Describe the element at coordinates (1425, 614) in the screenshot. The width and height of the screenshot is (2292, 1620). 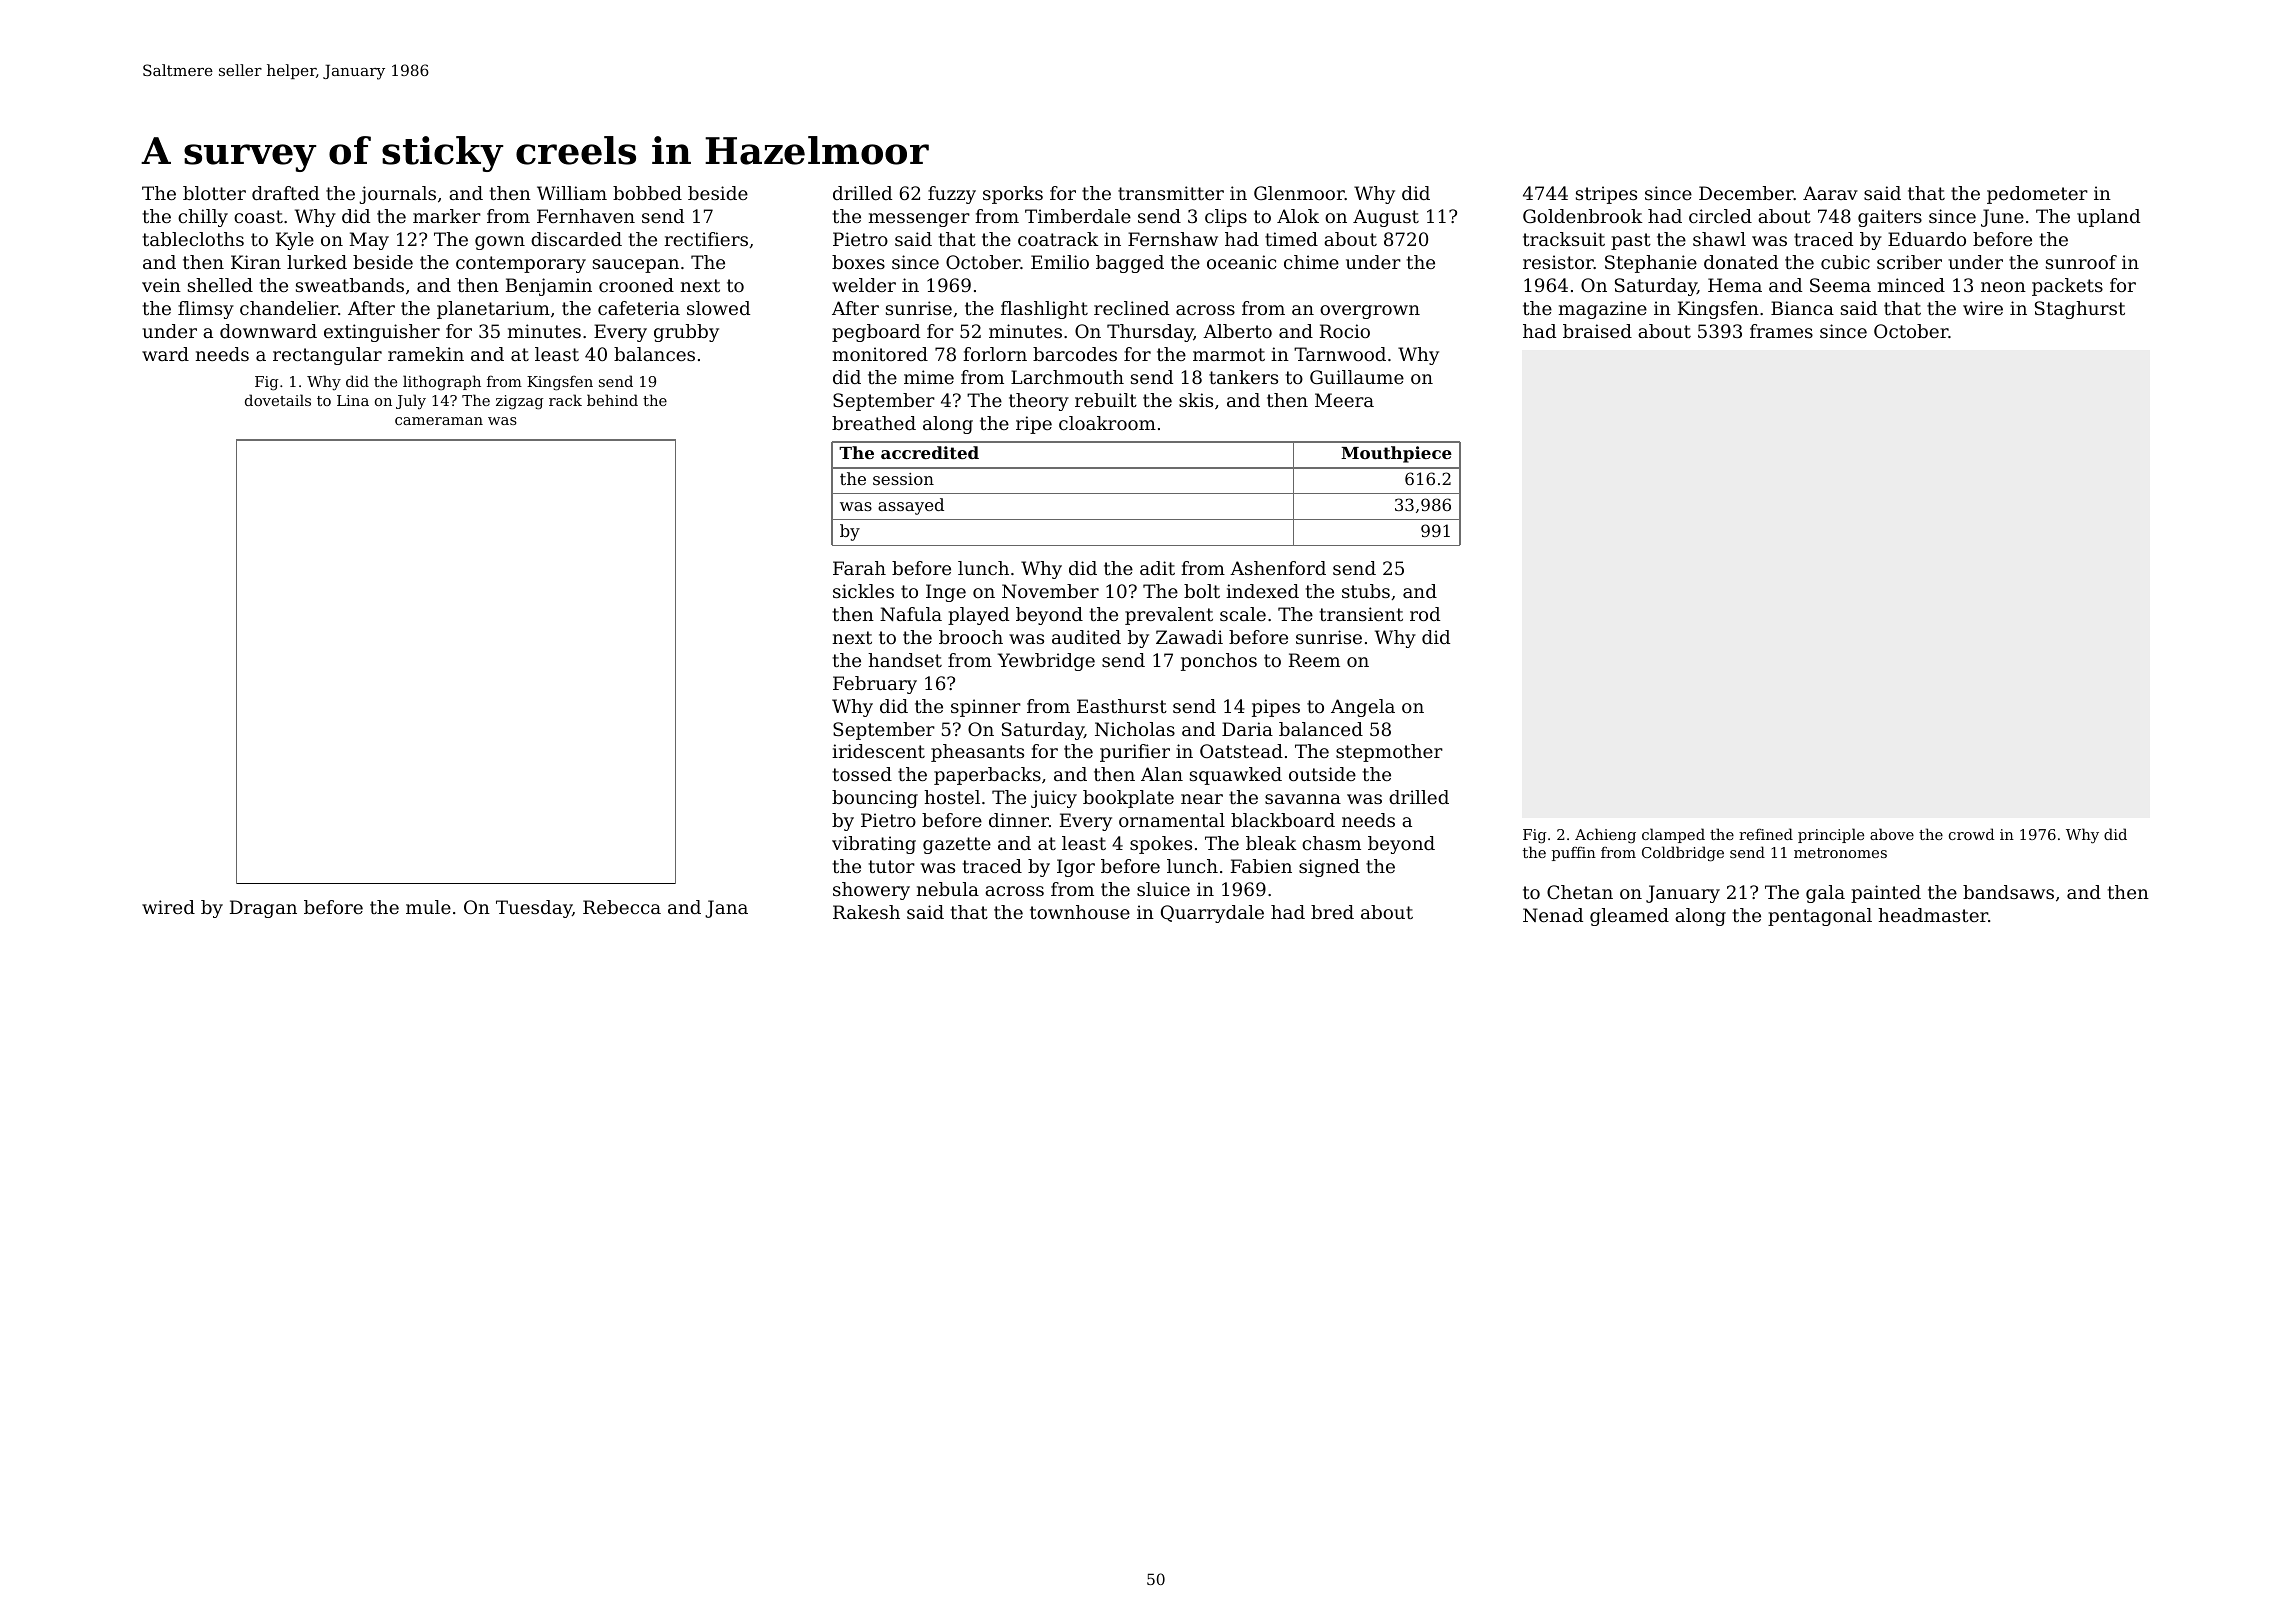
I see `rod` at that location.
